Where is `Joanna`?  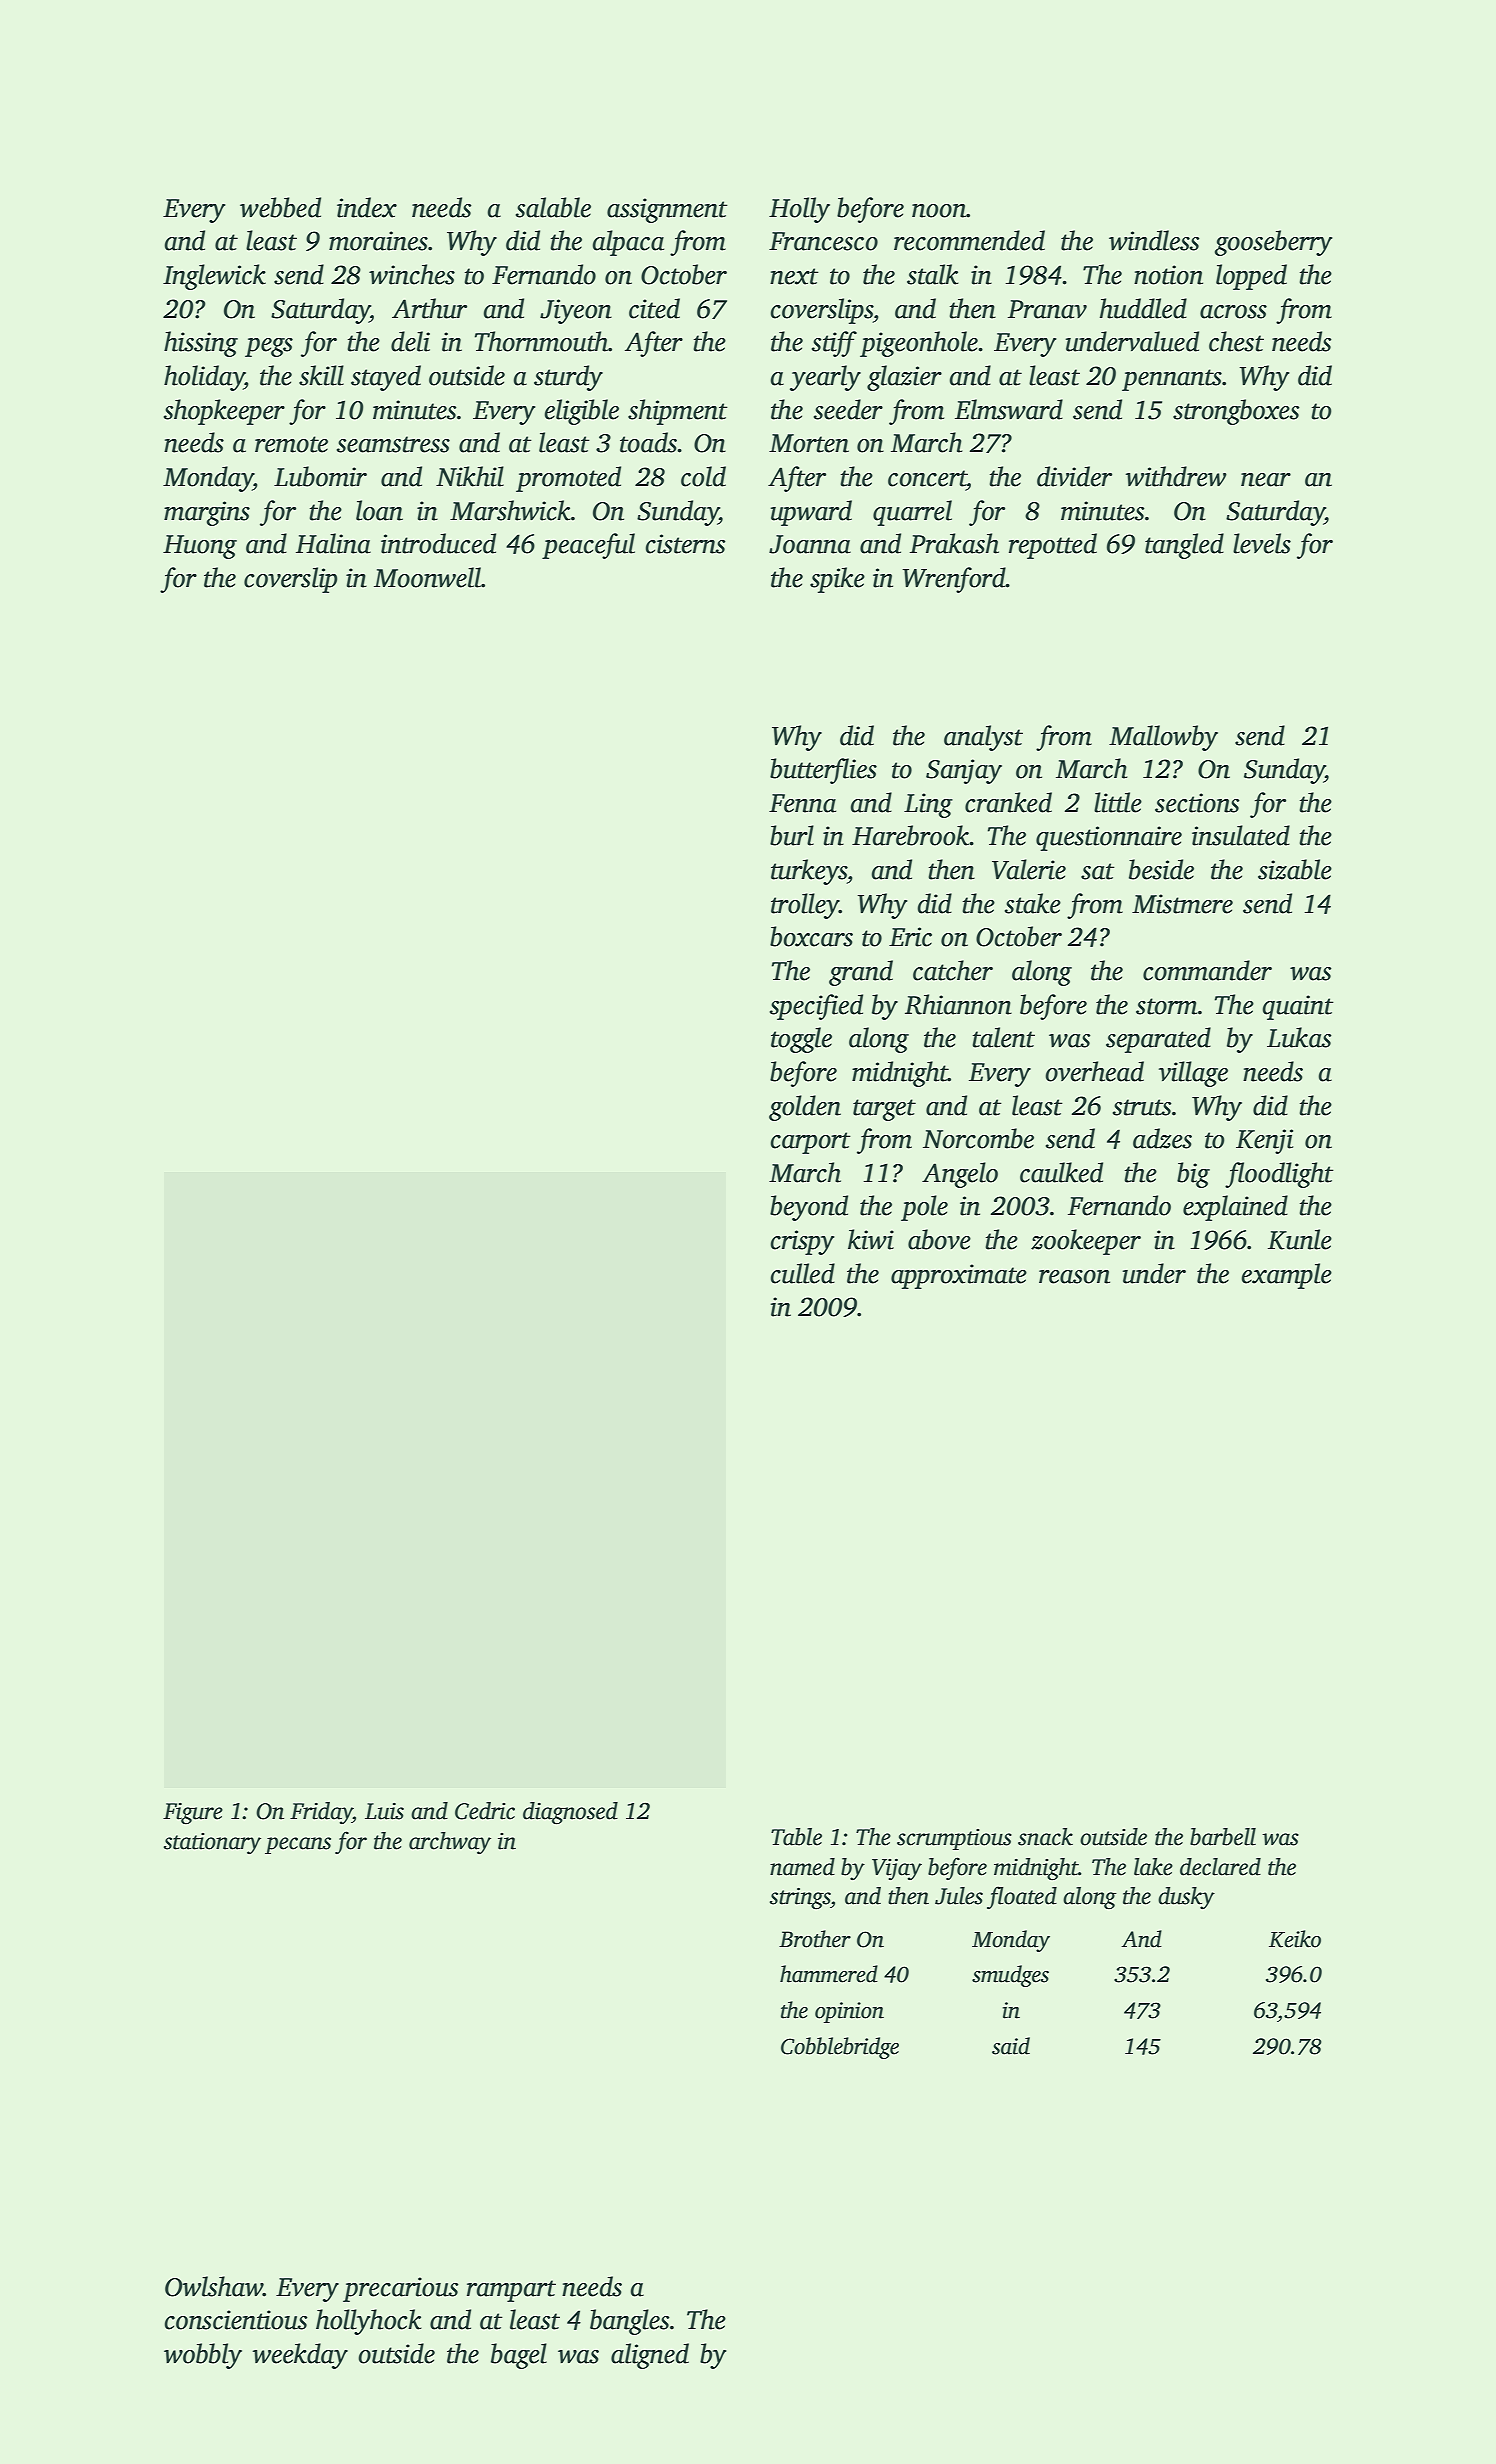
Joanna is located at coordinates (810, 544).
